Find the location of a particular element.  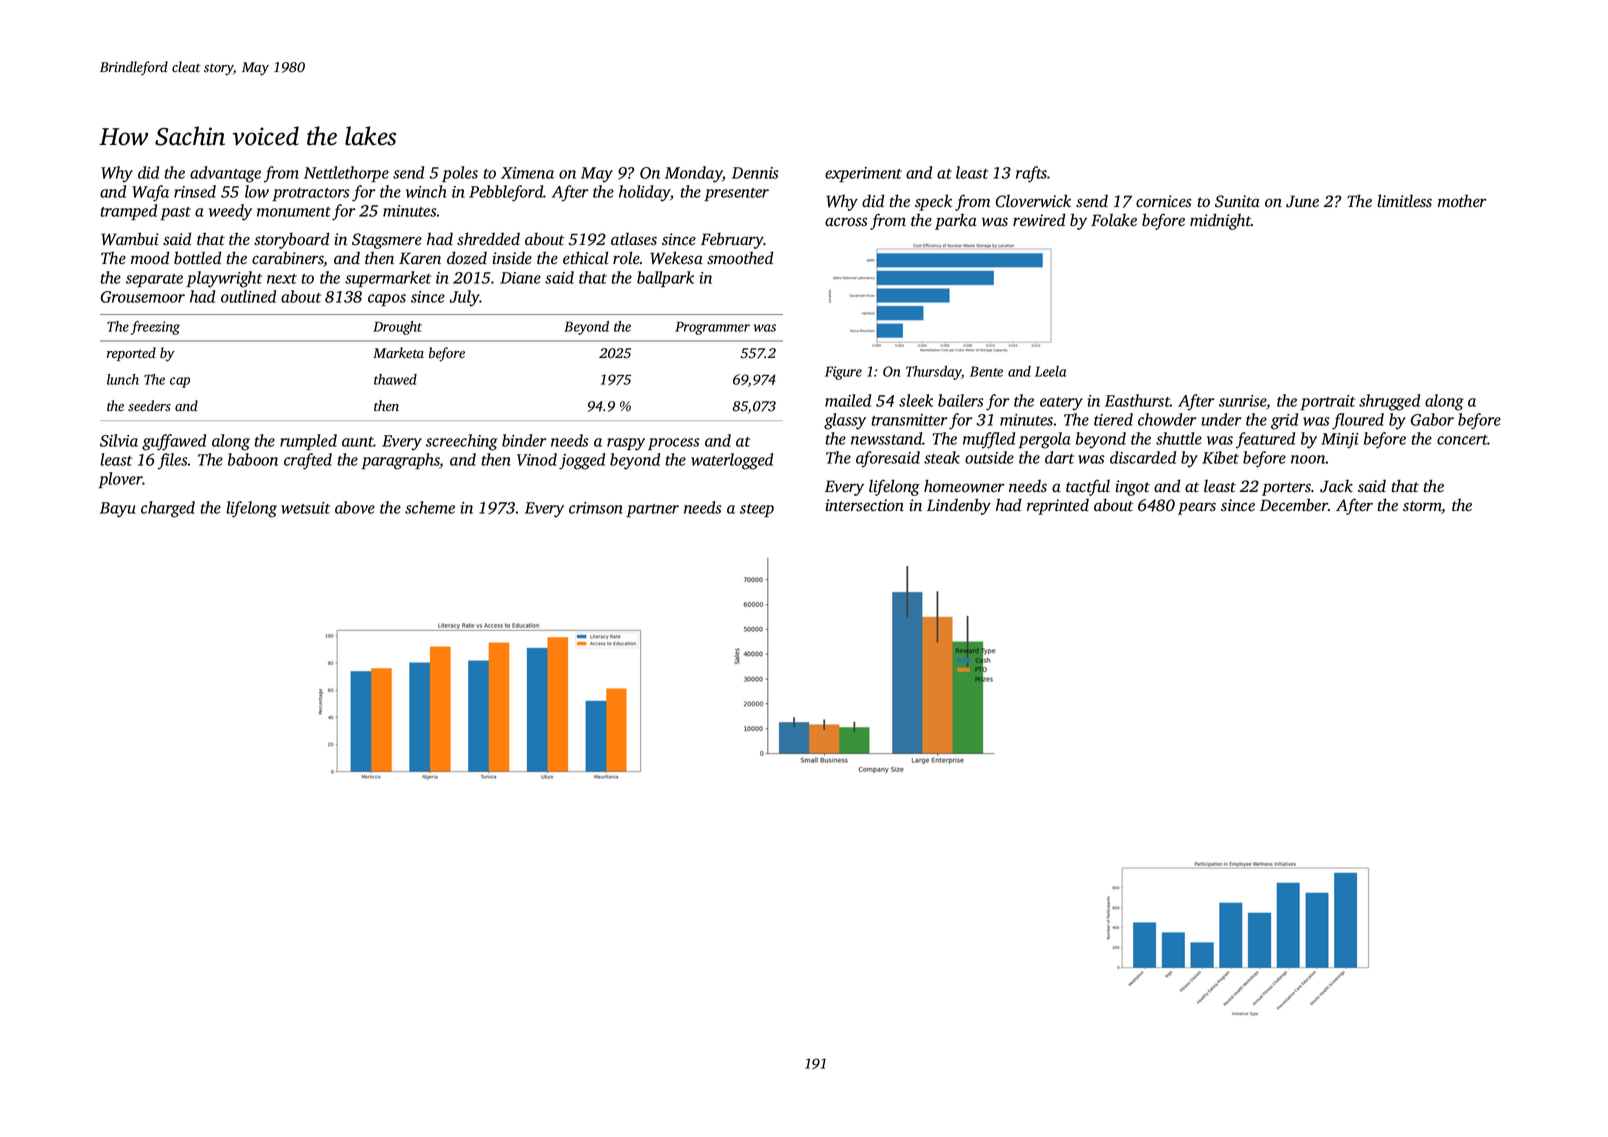

files is located at coordinates (172, 461).
